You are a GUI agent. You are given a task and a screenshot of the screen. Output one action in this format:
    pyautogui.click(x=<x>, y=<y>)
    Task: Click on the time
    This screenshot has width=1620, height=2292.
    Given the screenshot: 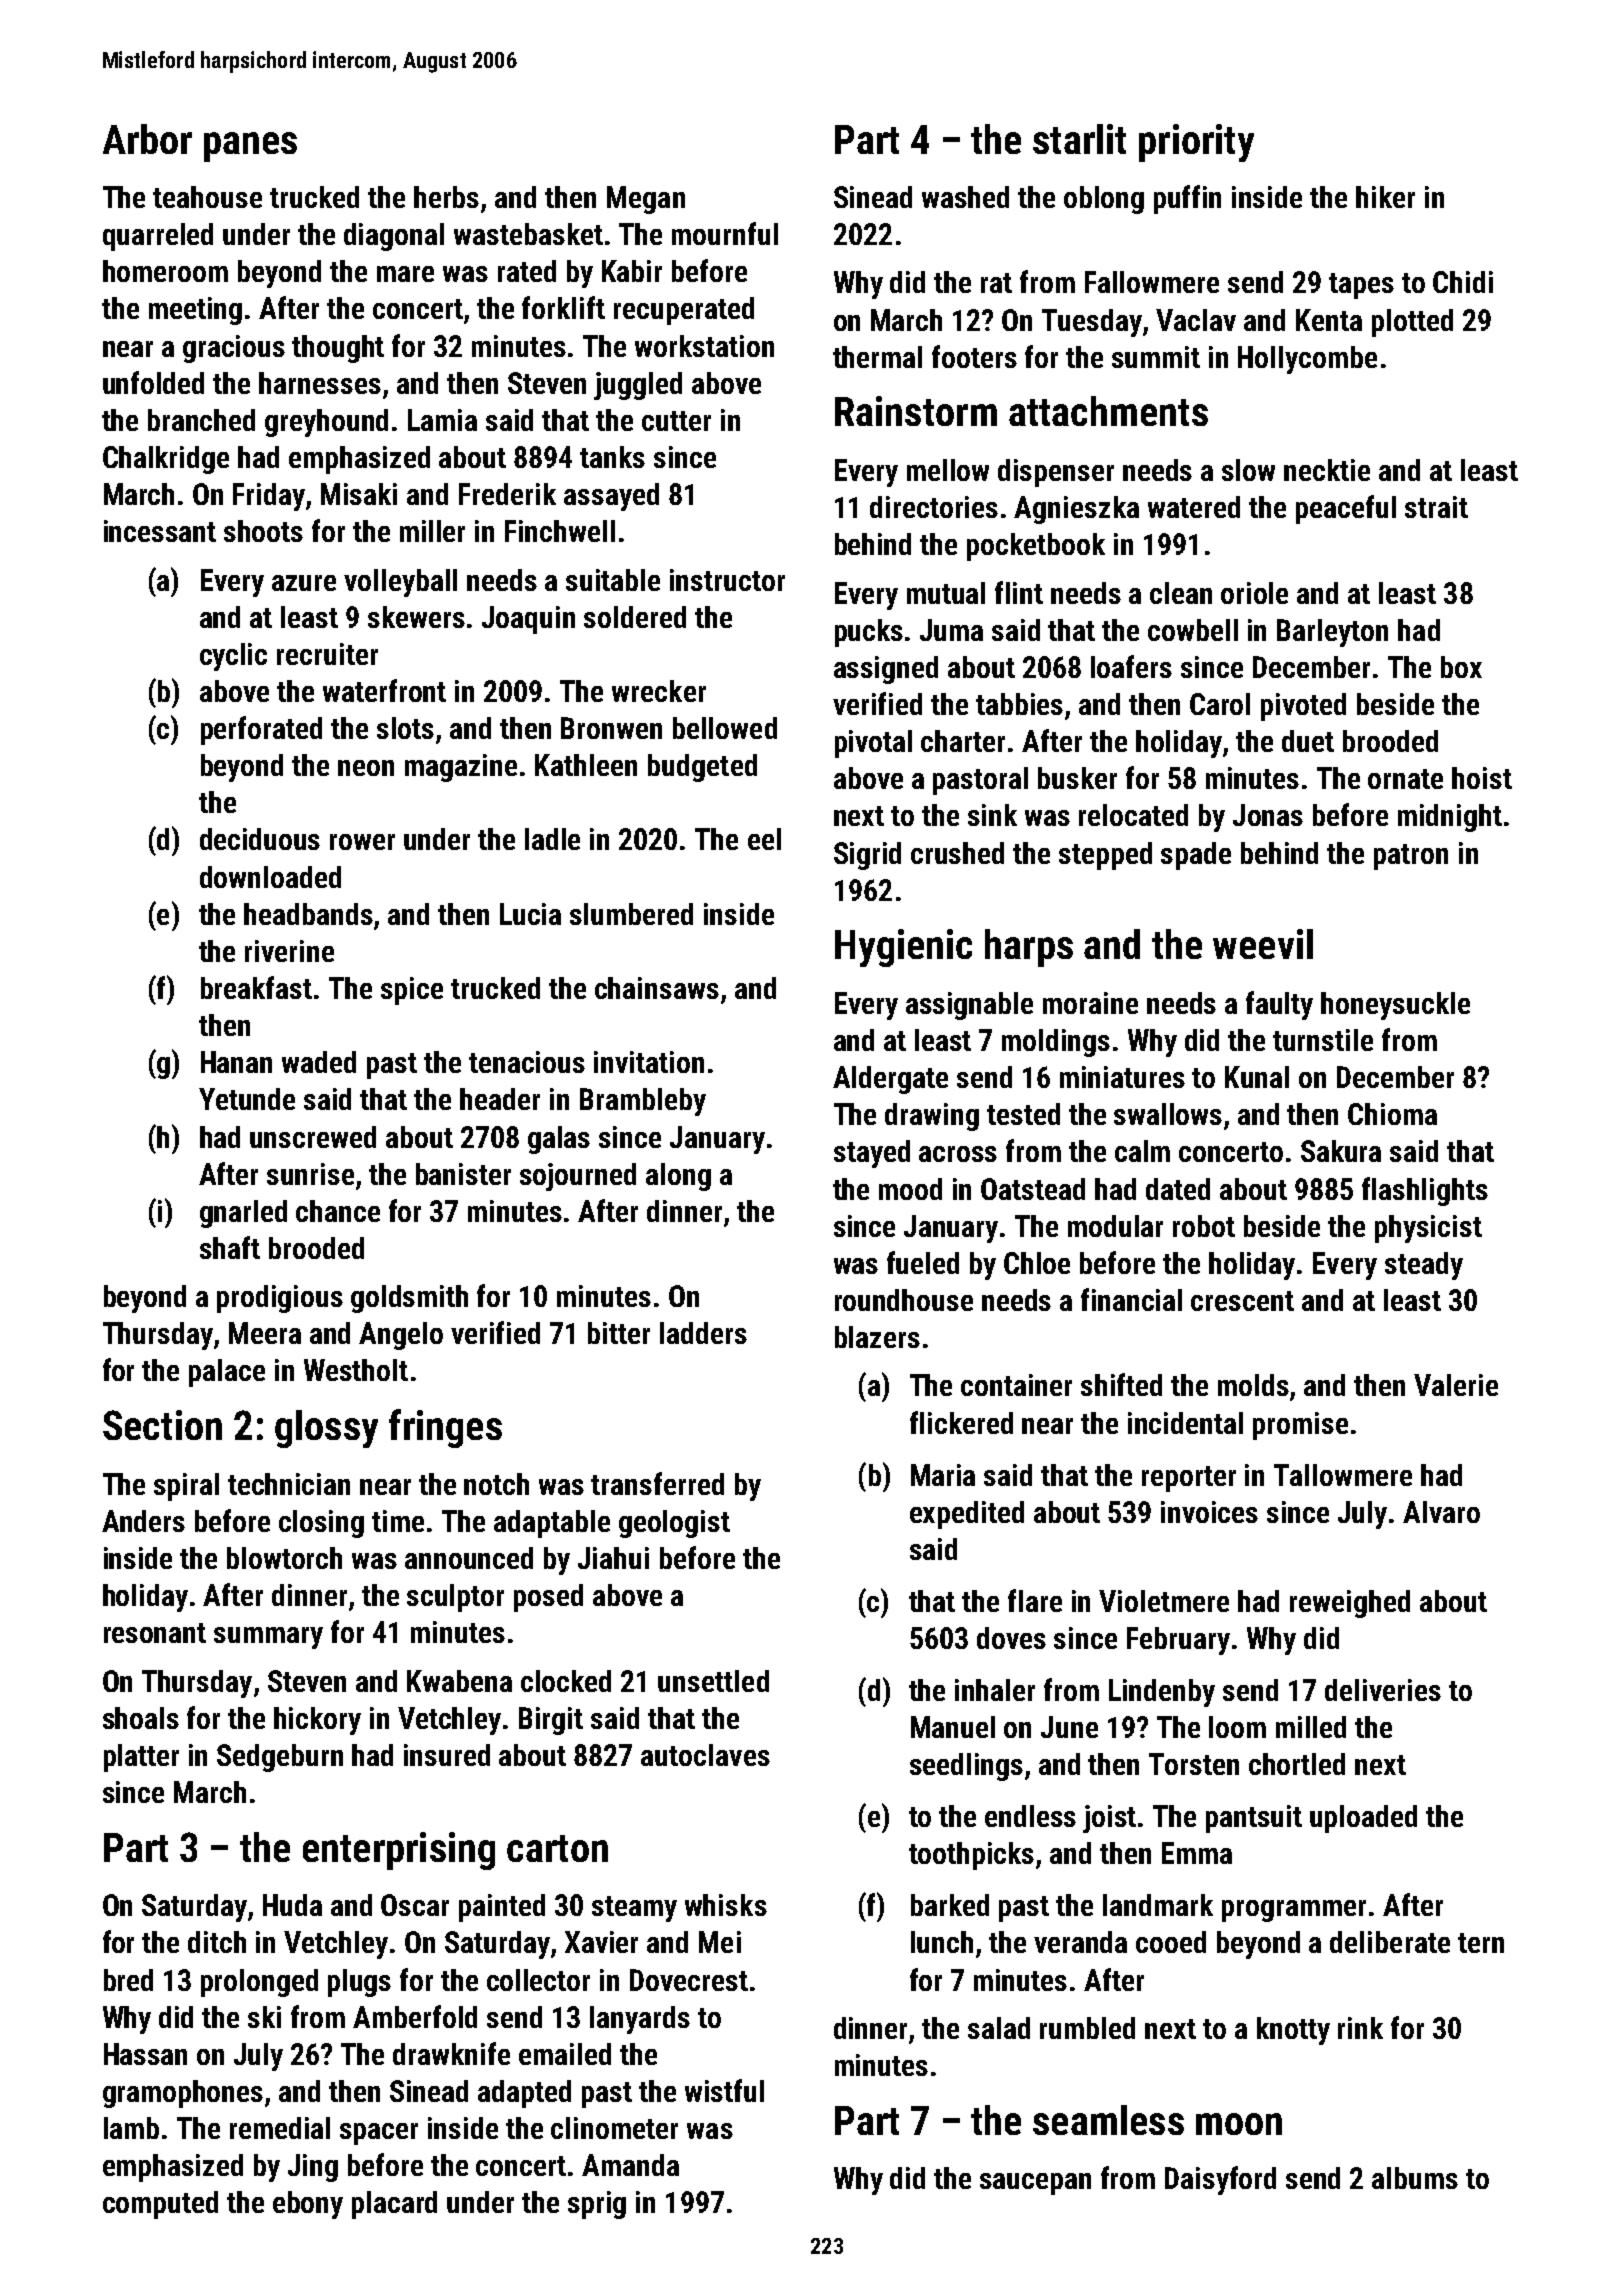 What is the action you would take?
    pyautogui.click(x=398, y=1521)
